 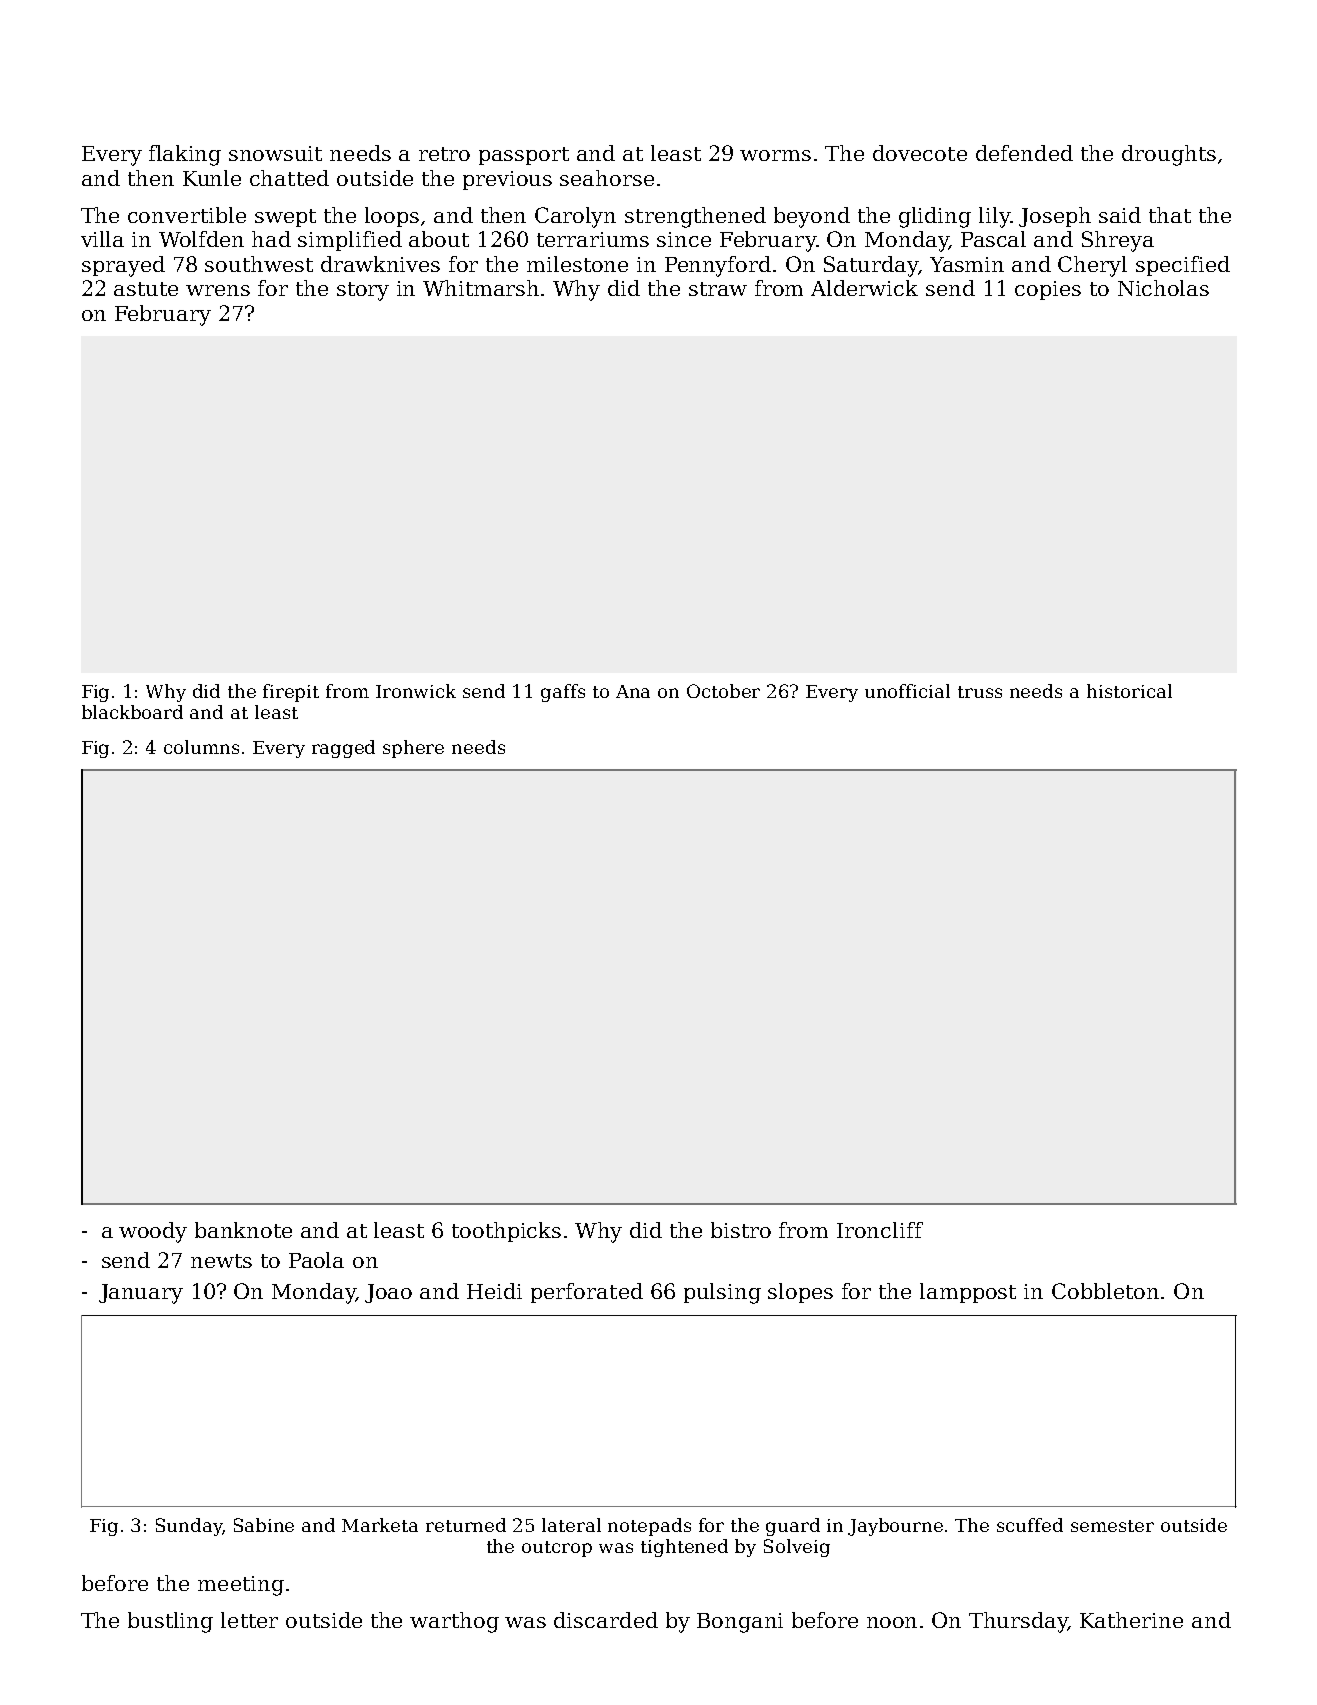 What do you see at coordinates (980, 692) in the screenshot?
I see `truss` at bounding box center [980, 692].
